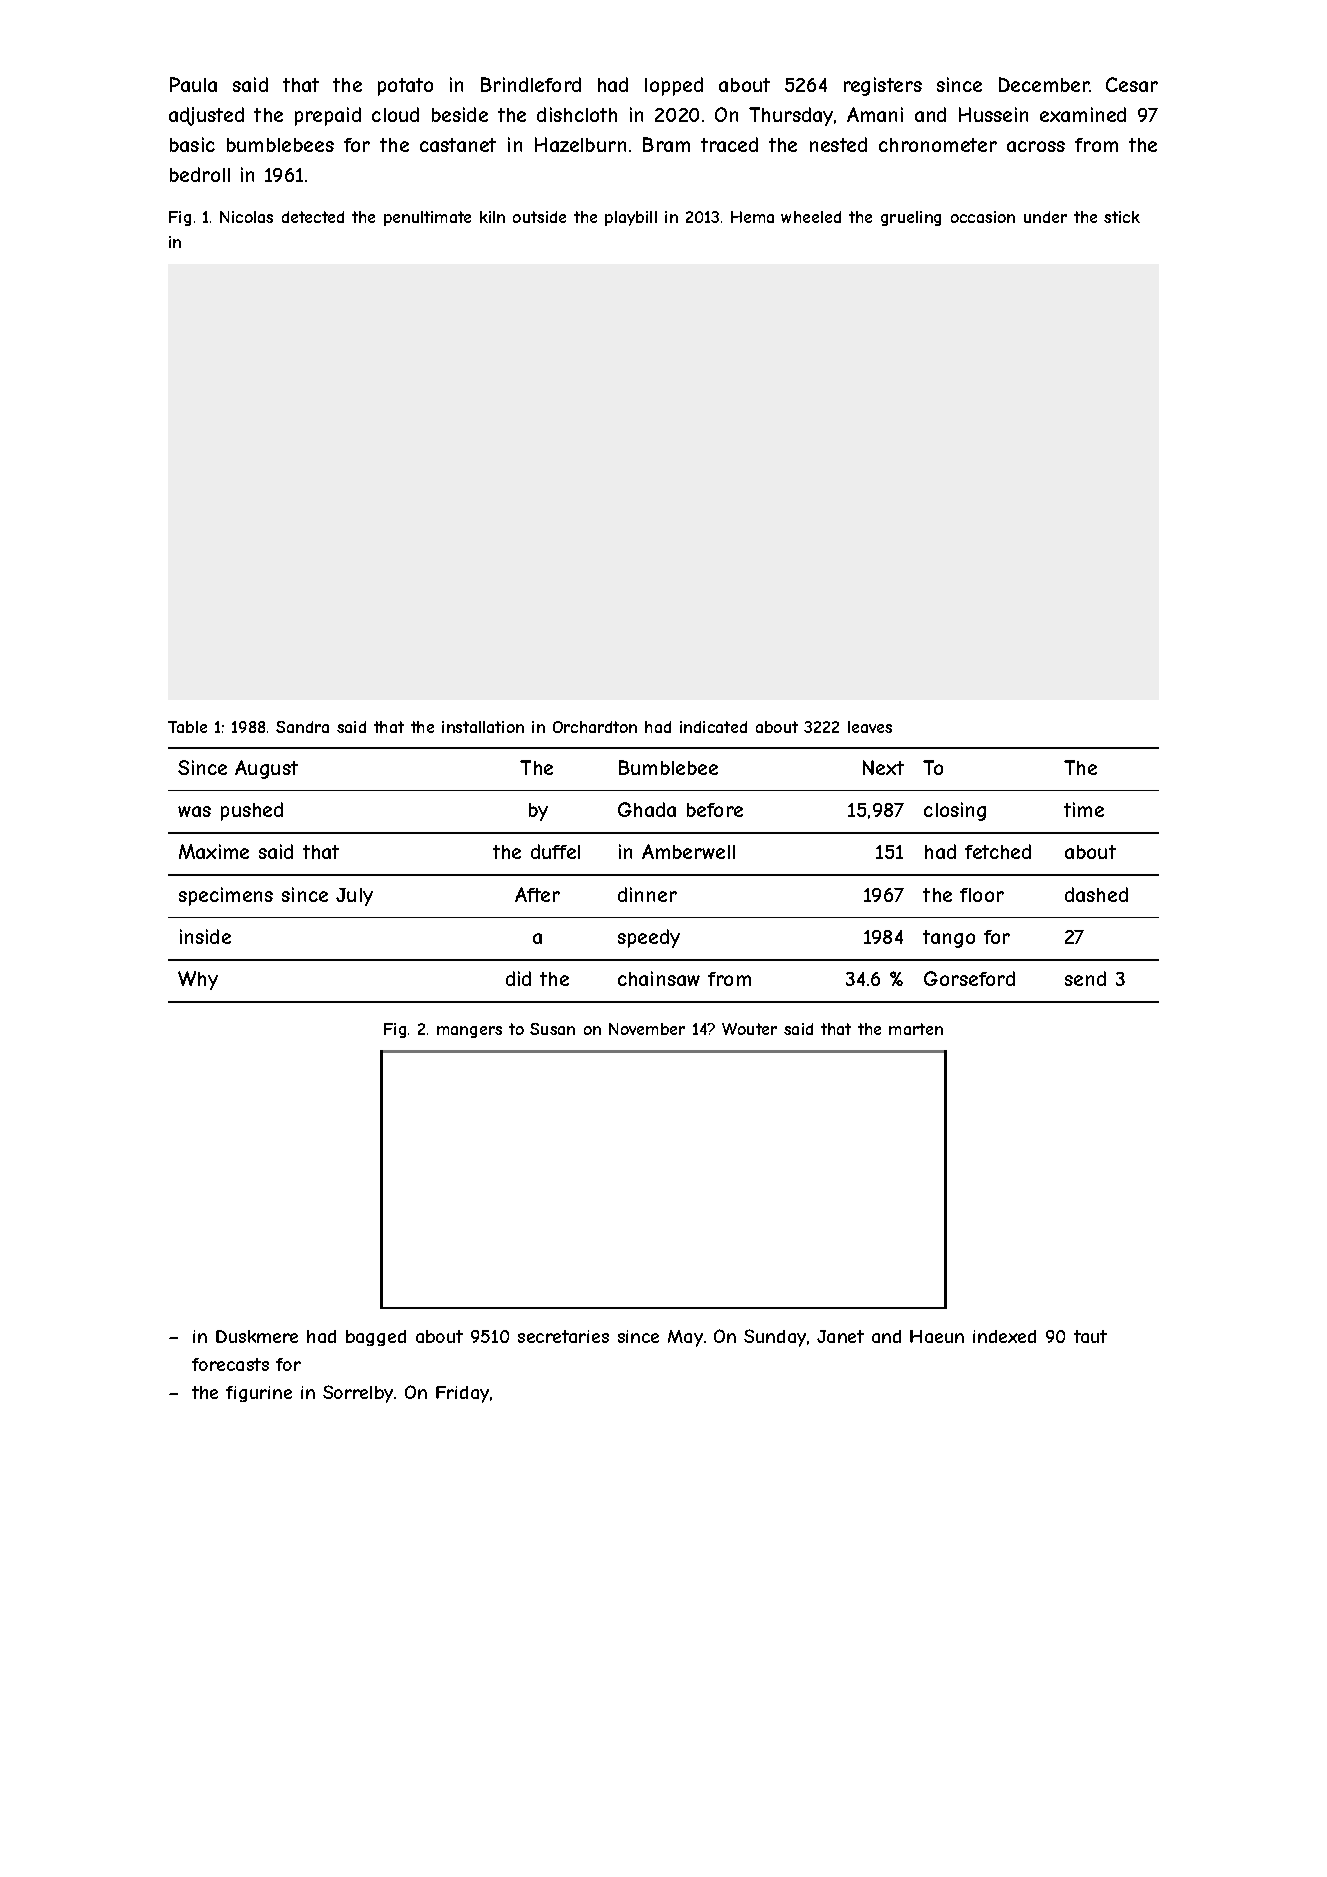 This document has width=1327, height=1877. What do you see at coordinates (713, 727) in the document?
I see `indicated` at bounding box center [713, 727].
